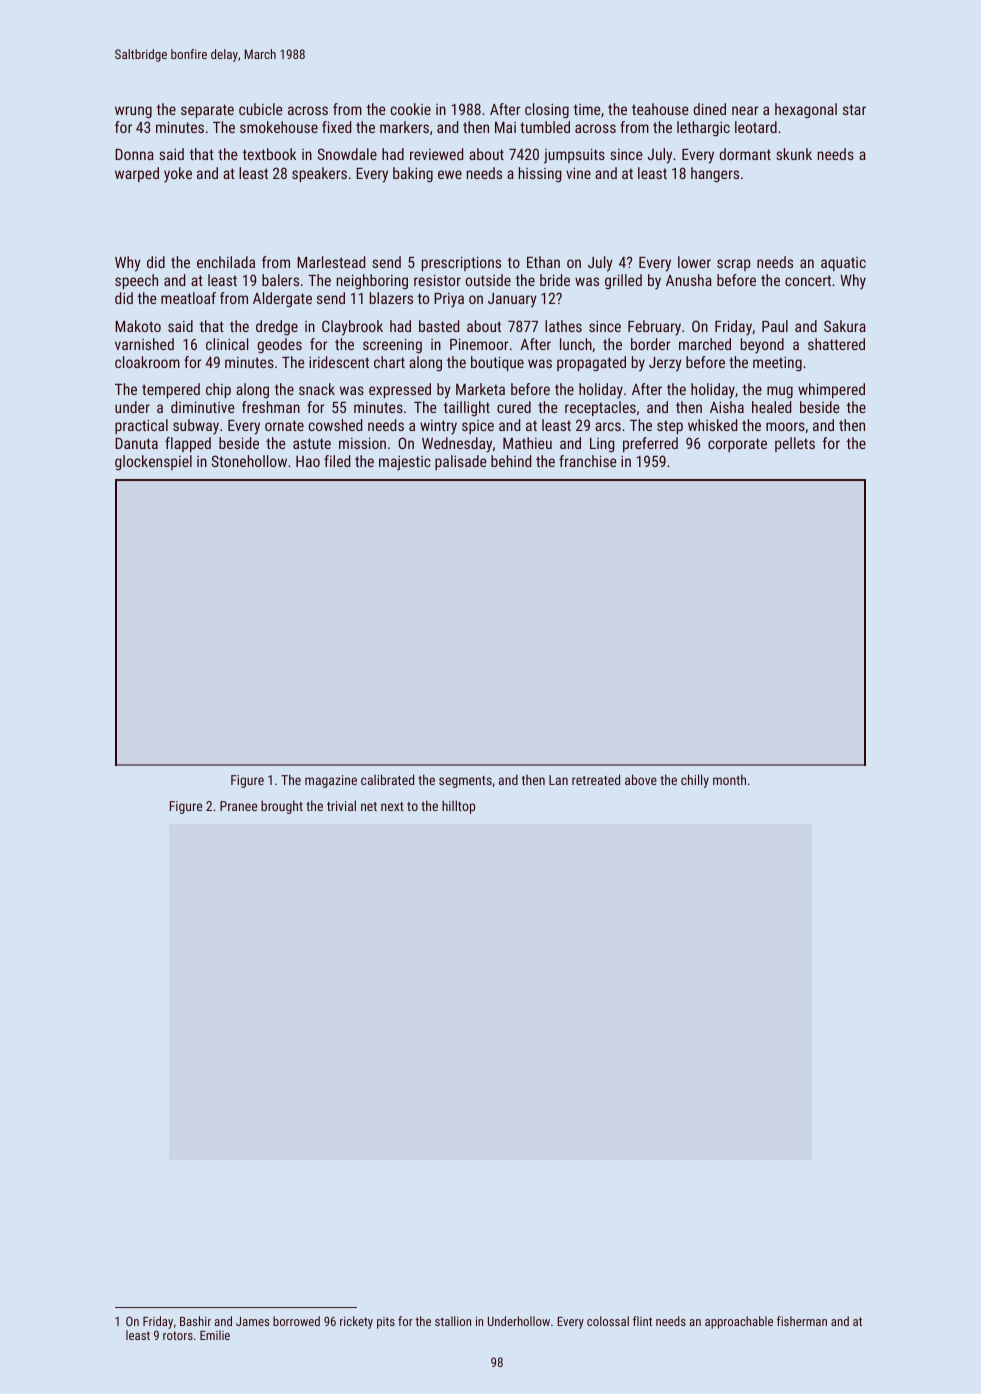  I want to click on chilly, so click(695, 781).
